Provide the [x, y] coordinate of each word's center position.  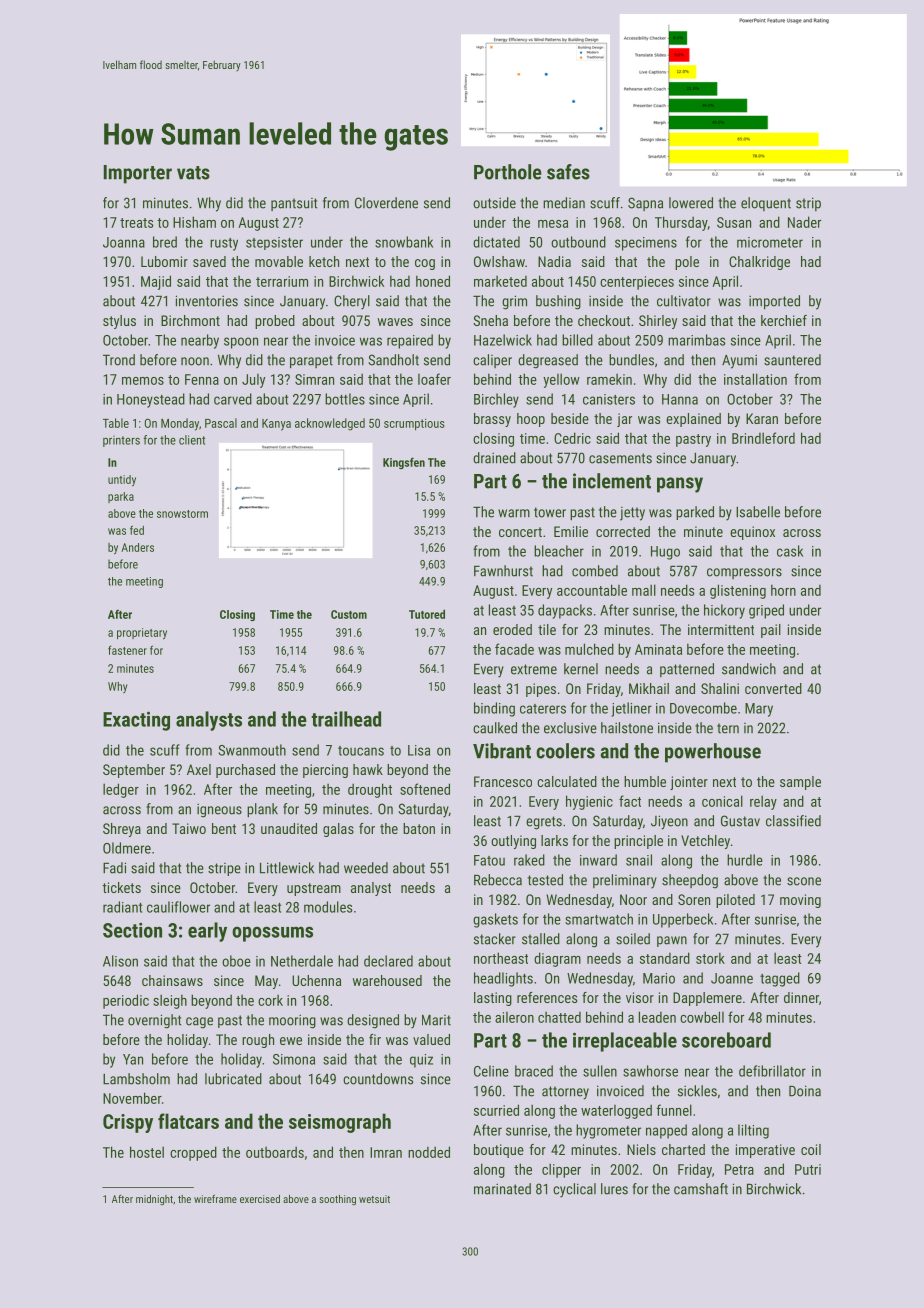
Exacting [136, 721]
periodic [126, 1001]
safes [568, 172]
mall [644, 590]
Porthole [508, 172]
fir [375, 1039]
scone [804, 881]
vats [193, 173]
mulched [589, 649]
